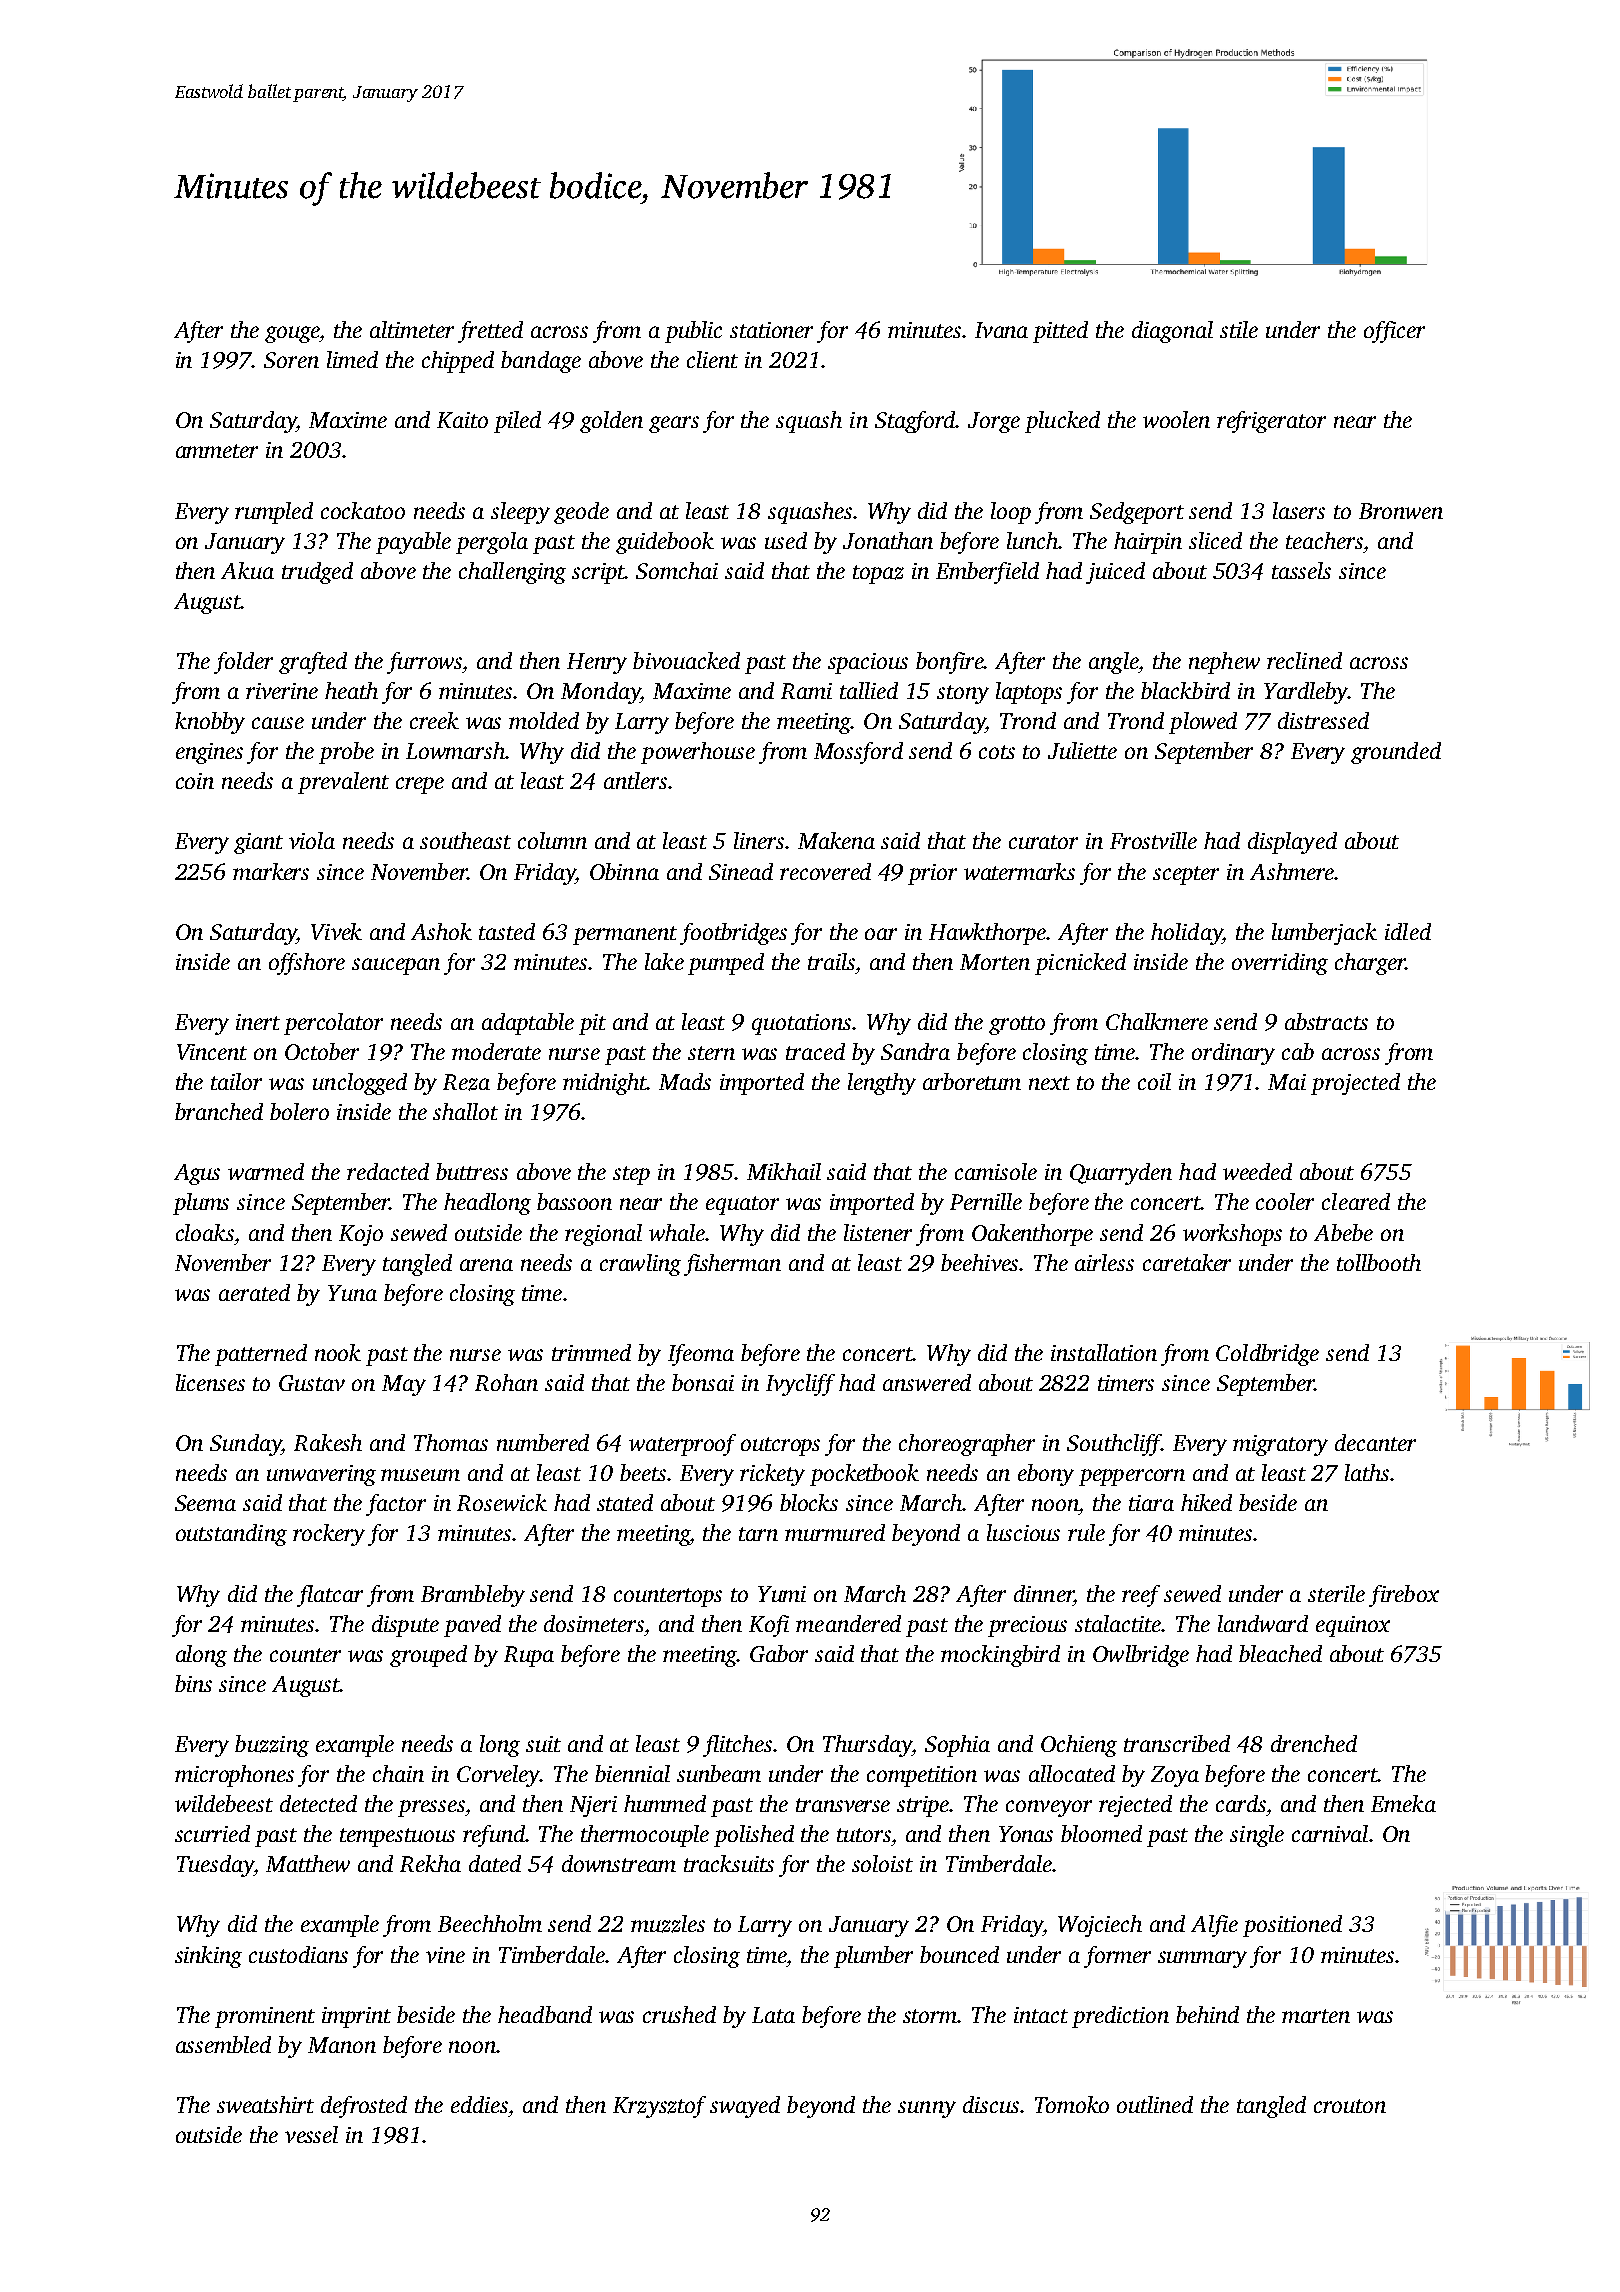 This screenshot has width=1620, height=2292. Describe the element at coordinates (693, 332) in the screenshot. I see `public` at that location.
